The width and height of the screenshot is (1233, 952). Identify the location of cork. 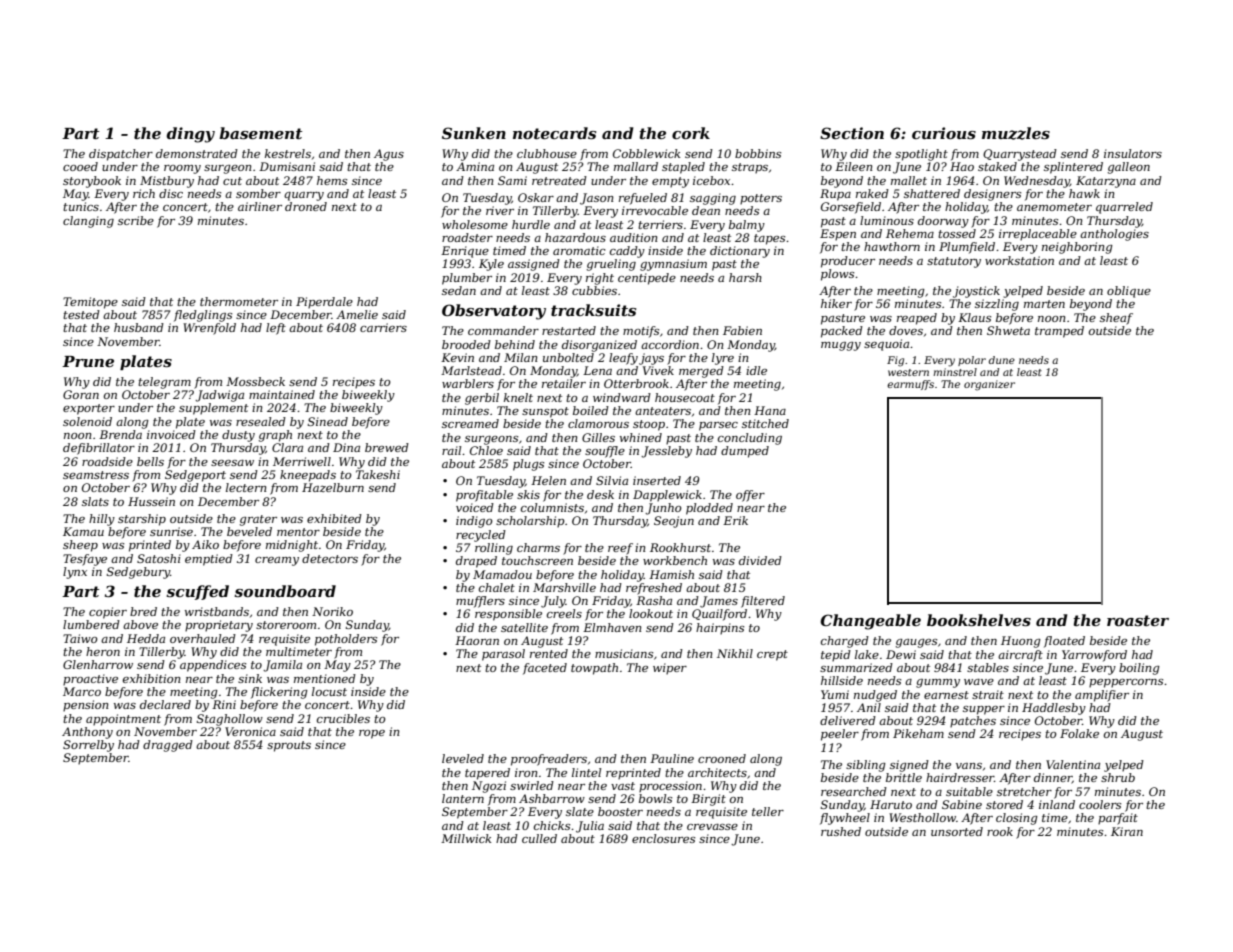
(691, 133).
